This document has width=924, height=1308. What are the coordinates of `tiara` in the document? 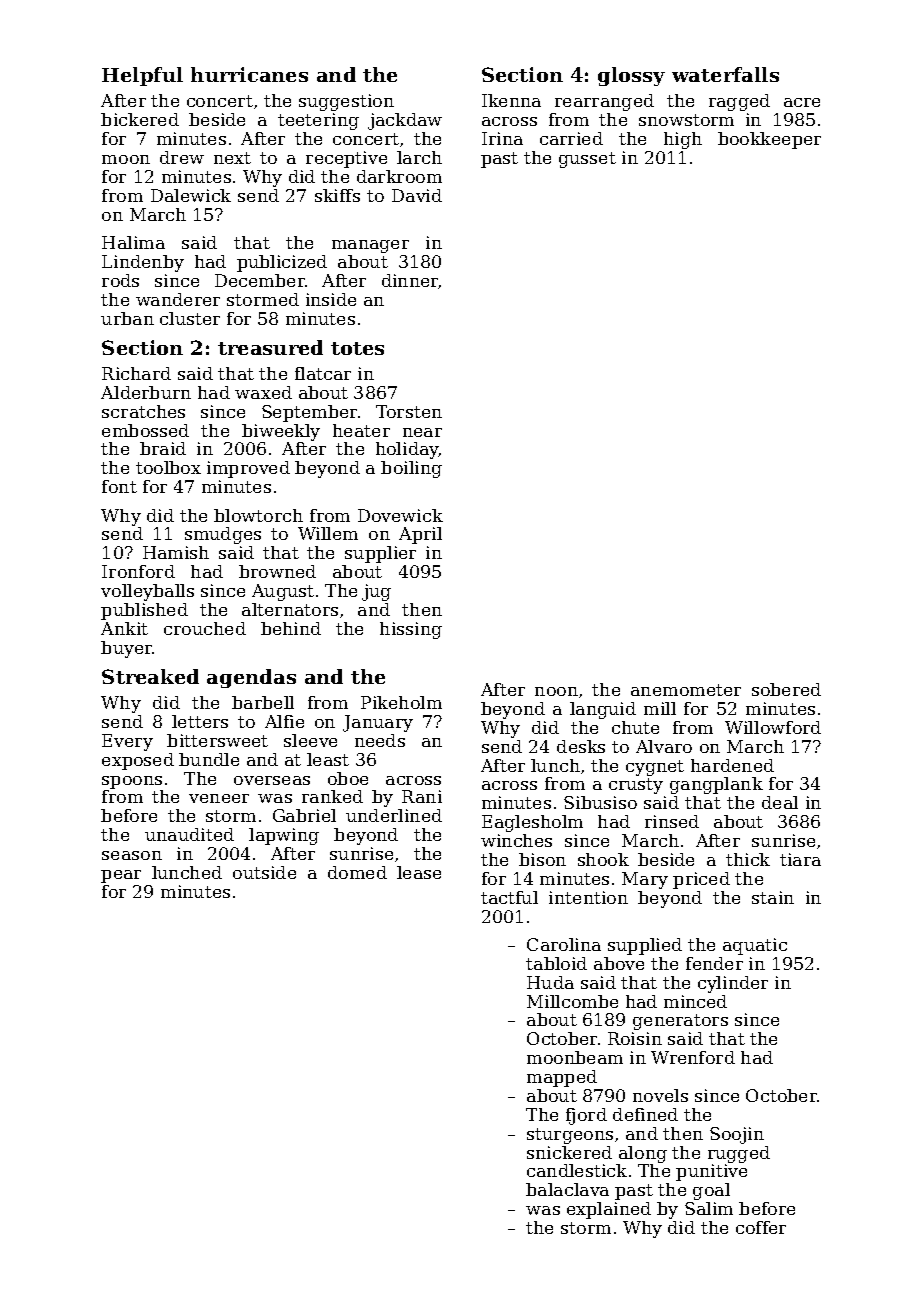 It's located at (800, 859).
